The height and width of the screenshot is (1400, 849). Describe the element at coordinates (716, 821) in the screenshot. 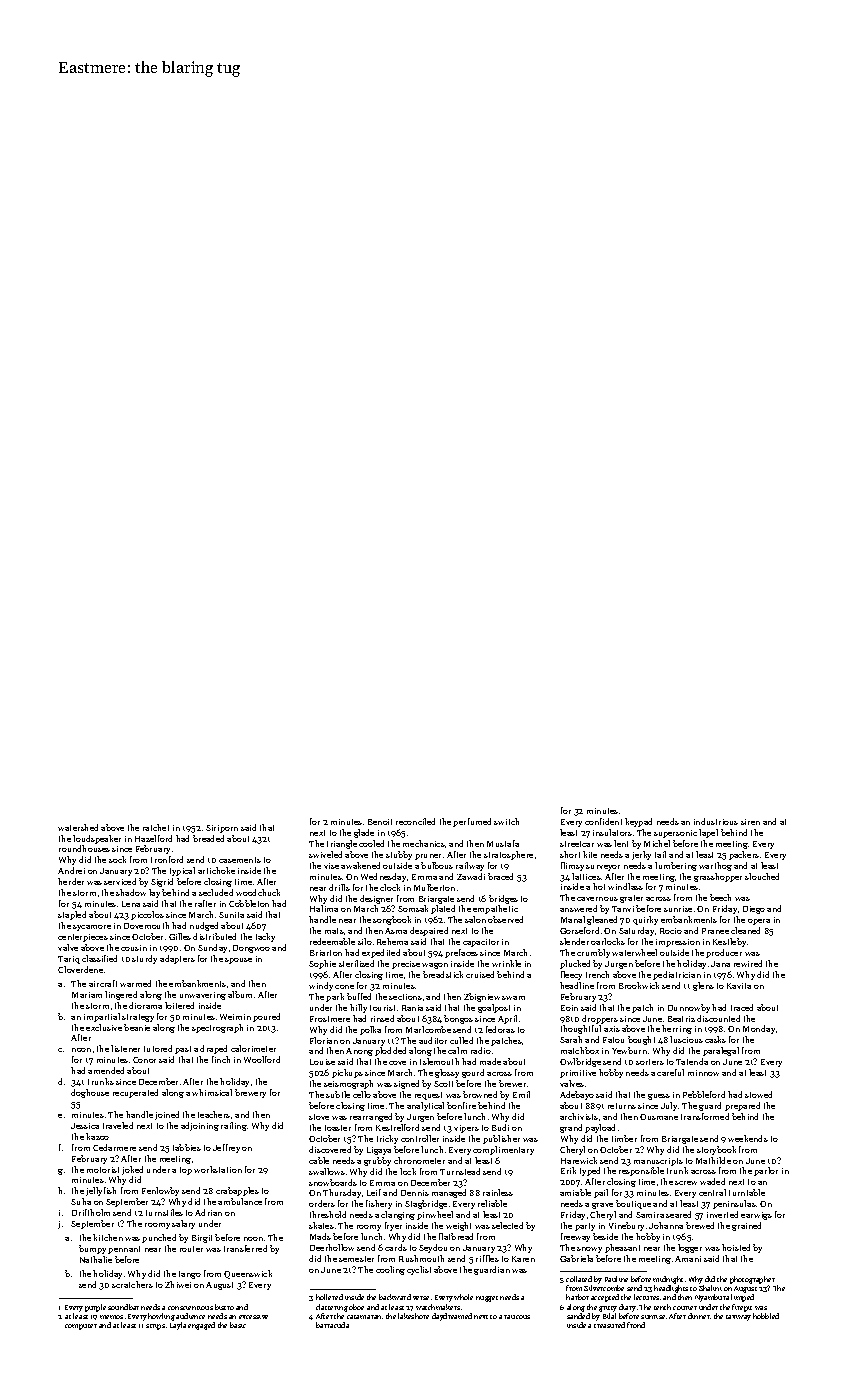

I see `industrious` at that location.
